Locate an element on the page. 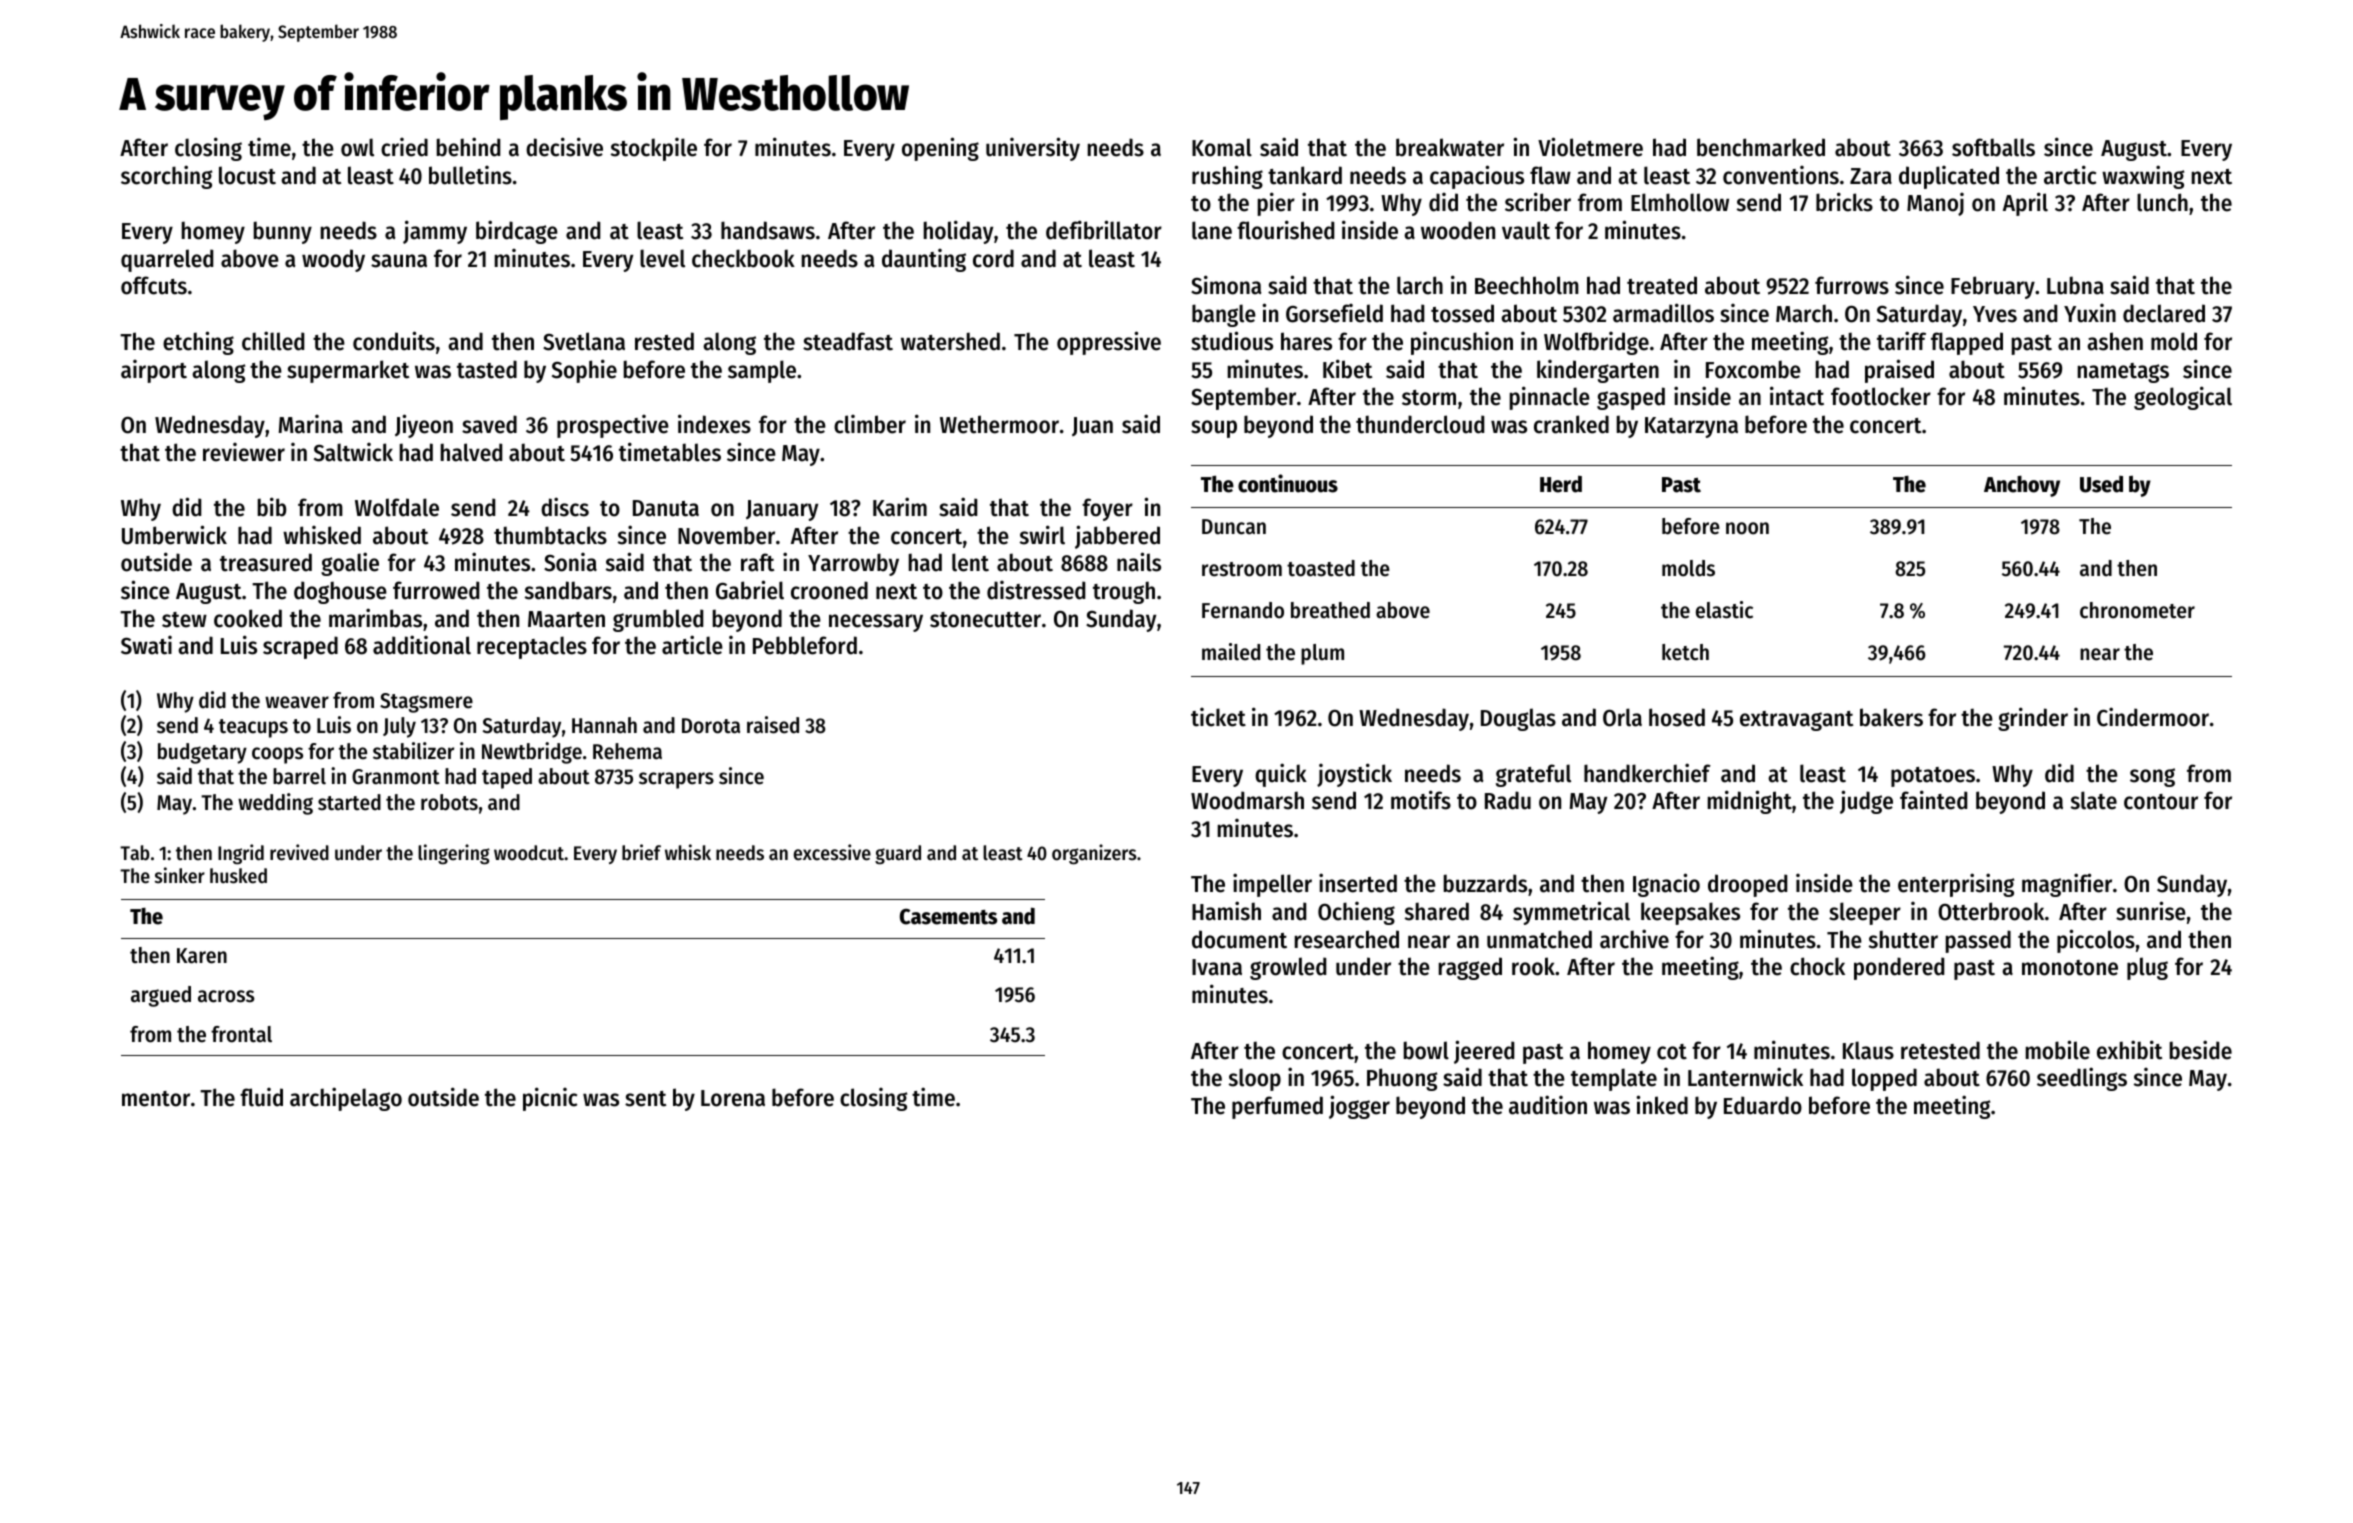  stew is located at coordinates (184, 620).
